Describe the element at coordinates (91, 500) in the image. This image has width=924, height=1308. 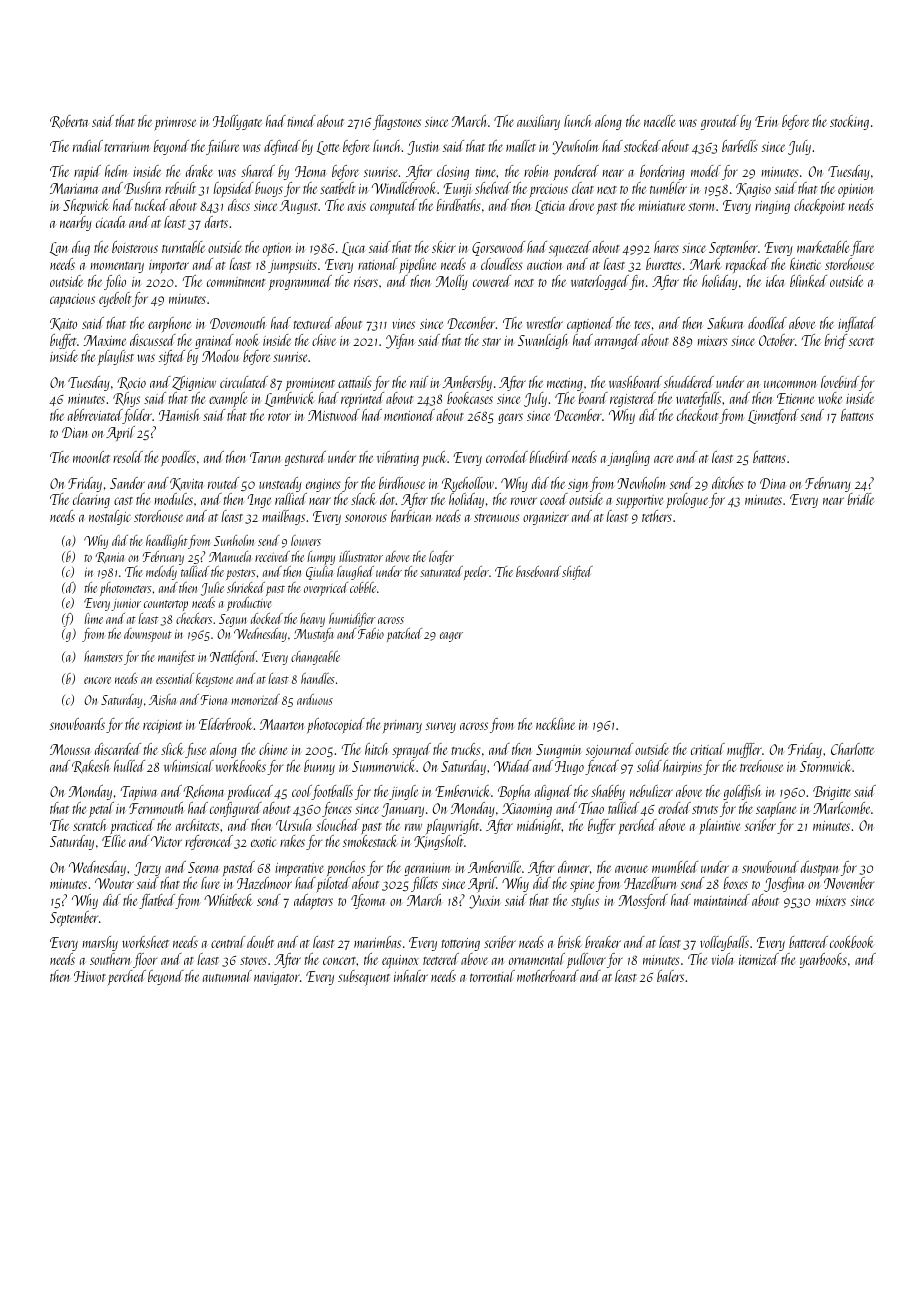
I see `clearing` at that location.
